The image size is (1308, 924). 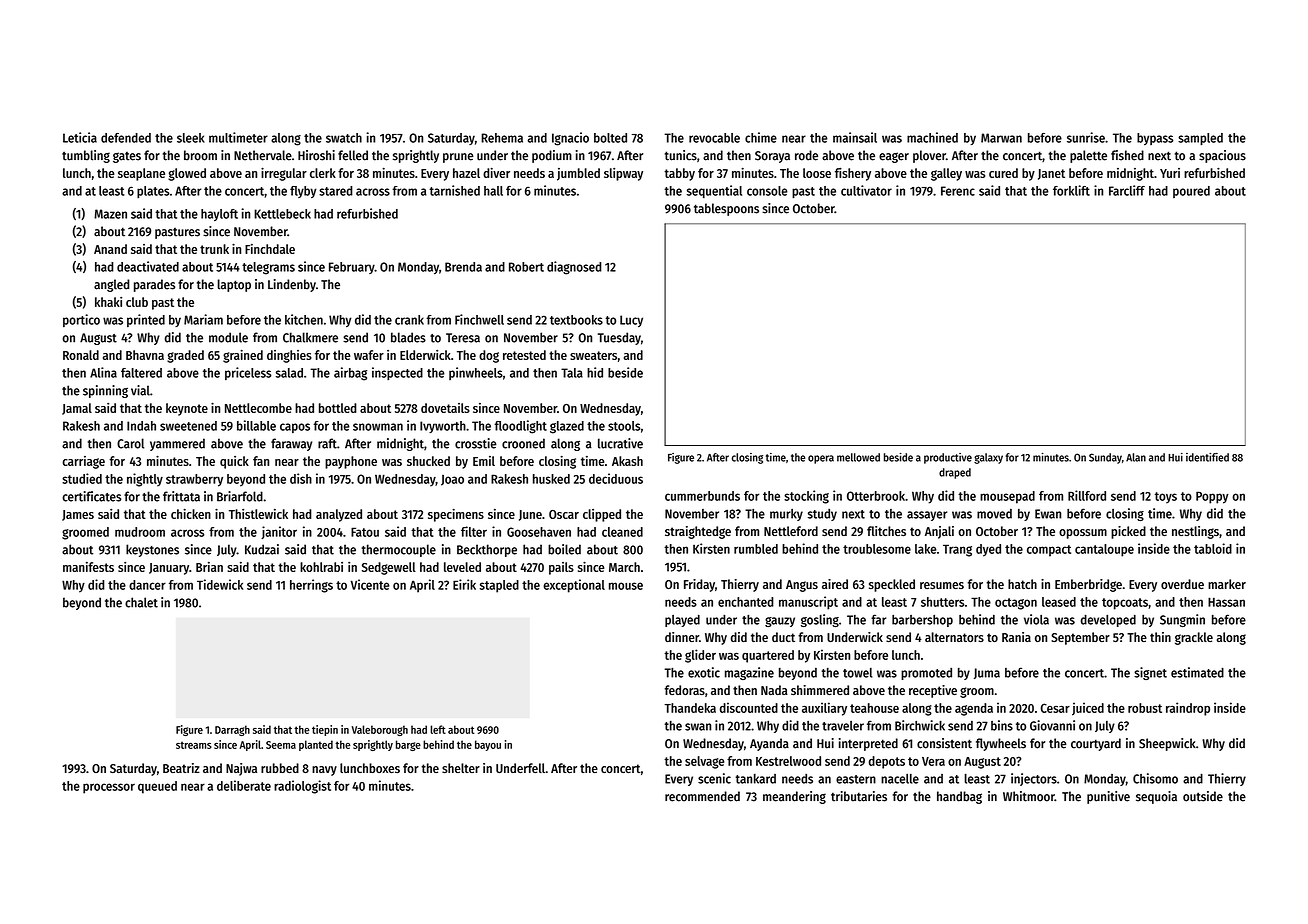 What do you see at coordinates (302, 787) in the screenshot?
I see `radiologist` at bounding box center [302, 787].
